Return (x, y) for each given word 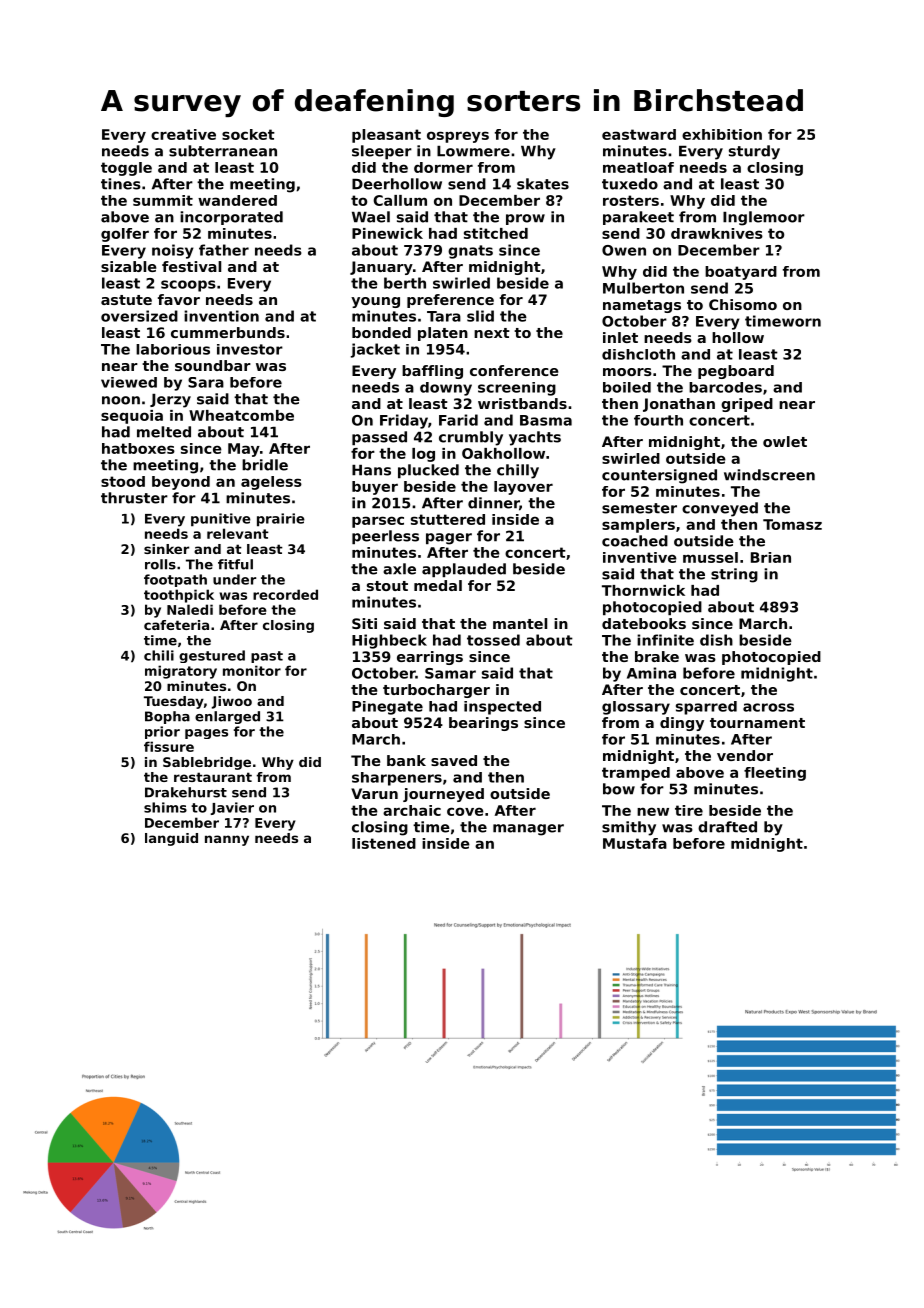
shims (165, 807)
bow (619, 789)
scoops (188, 286)
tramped (636, 774)
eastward (639, 134)
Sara (206, 382)
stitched (496, 233)
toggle (126, 169)
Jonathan (679, 405)
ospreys (458, 137)
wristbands (522, 403)
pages (206, 734)
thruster (134, 498)
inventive (640, 557)
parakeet (638, 218)
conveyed (720, 509)
